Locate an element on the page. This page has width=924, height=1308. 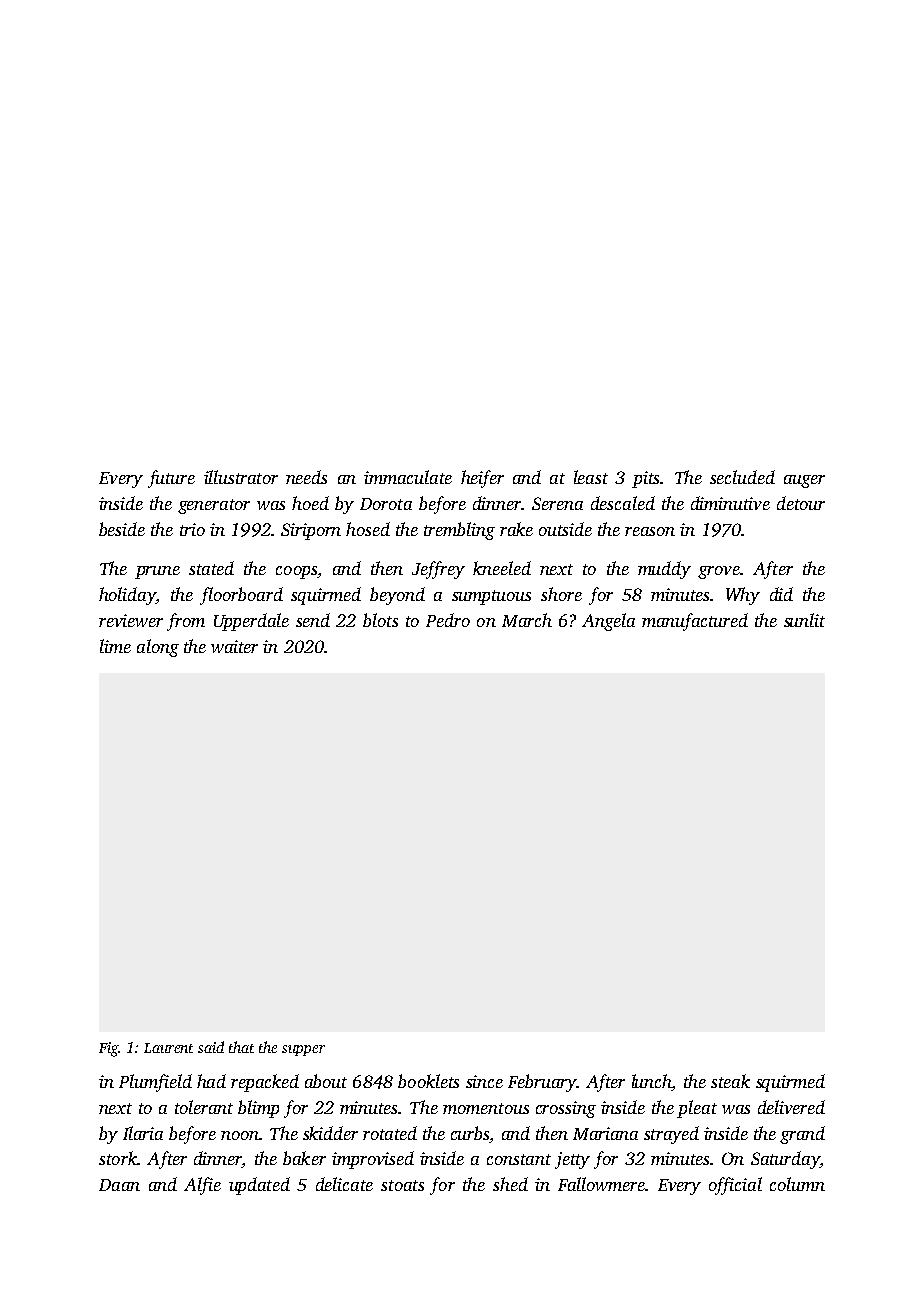
Daan is located at coordinates (119, 1185).
